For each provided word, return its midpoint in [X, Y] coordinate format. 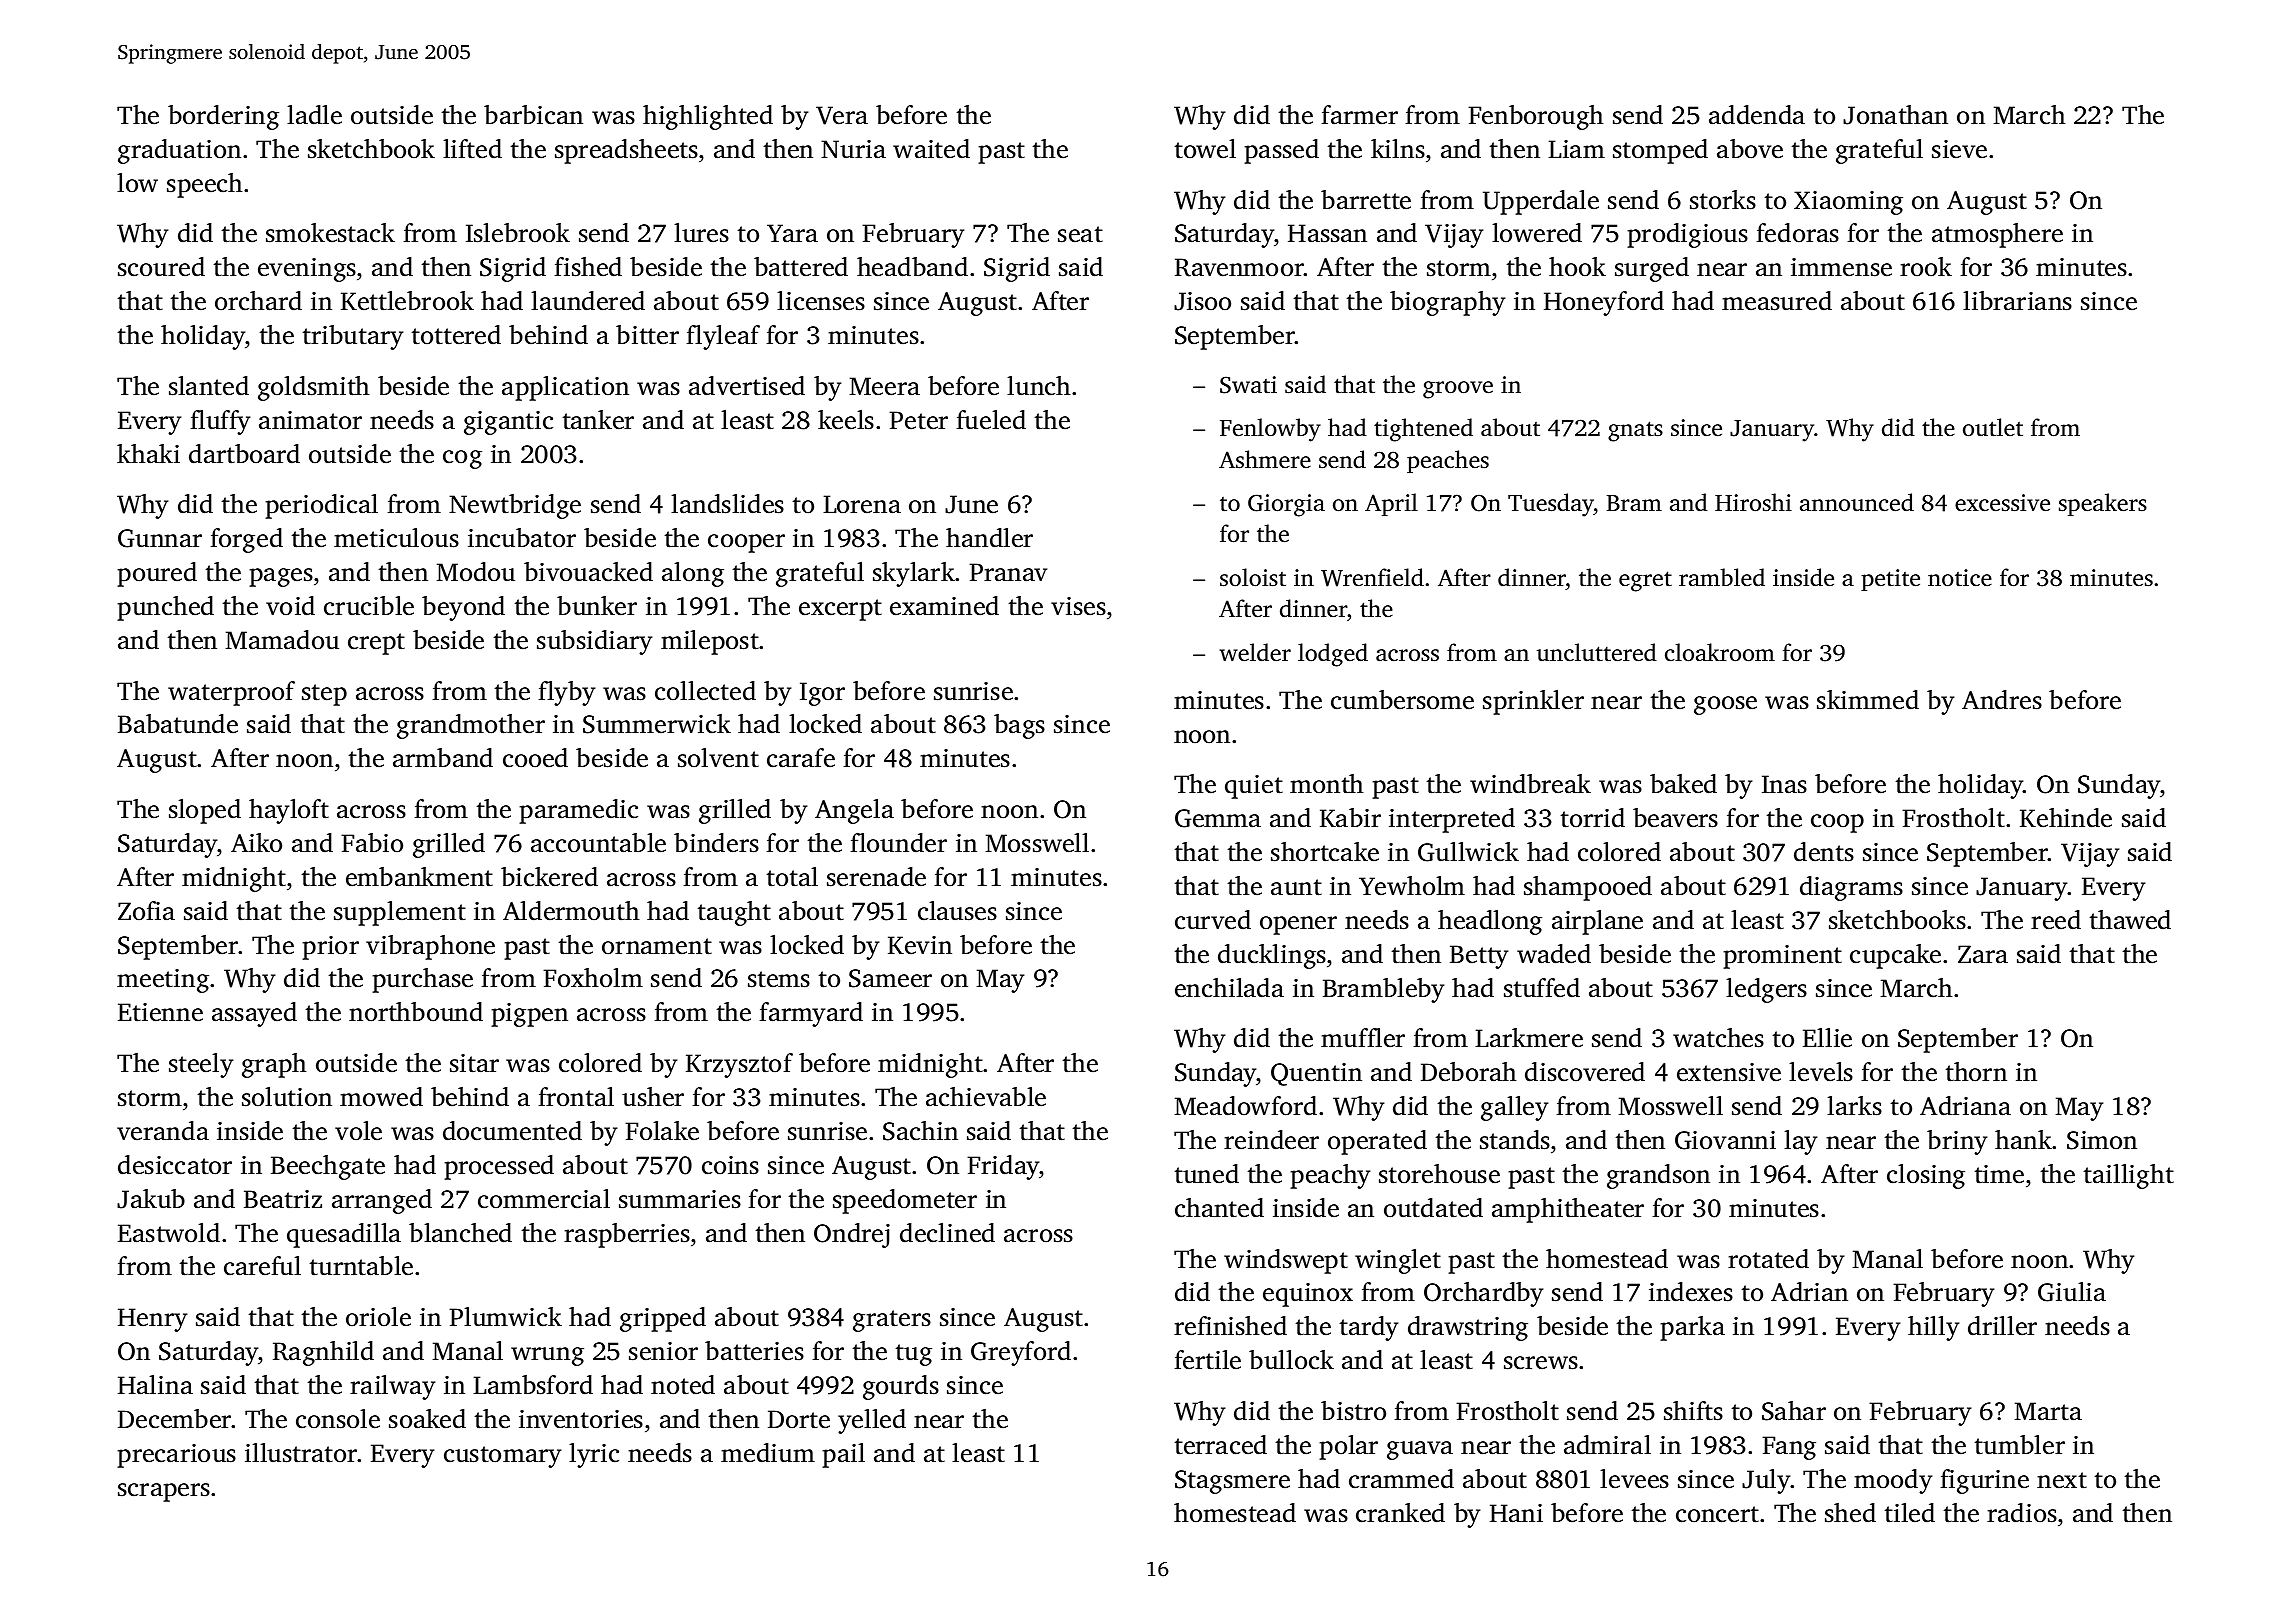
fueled [991, 420]
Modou [475, 572]
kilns [1398, 149]
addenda [1757, 115]
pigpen [529, 1015]
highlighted [708, 117]
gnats [1635, 431]
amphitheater [1568, 1210]
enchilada [1229, 988]
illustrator [301, 1453]
